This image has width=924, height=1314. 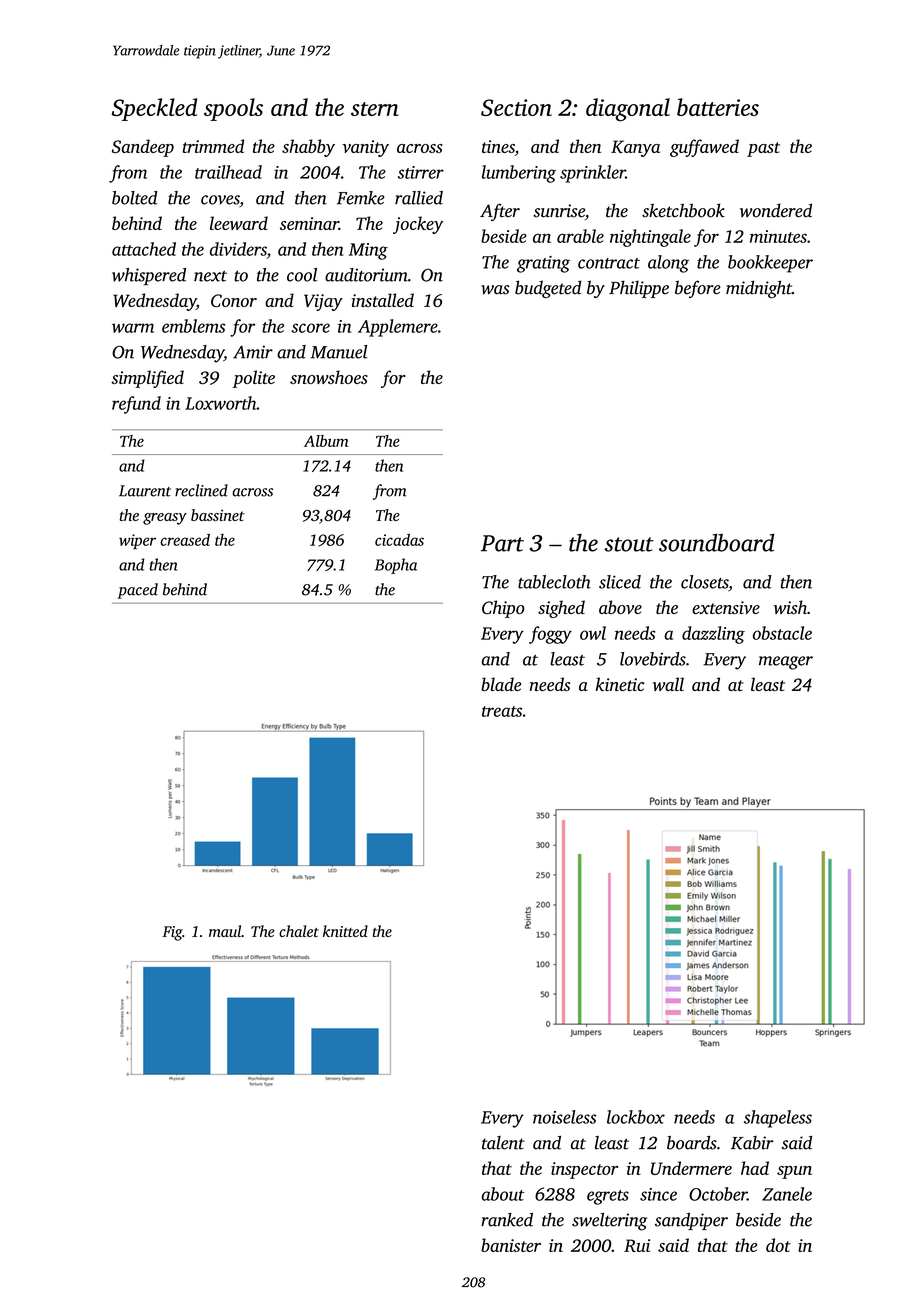 What do you see at coordinates (593, 633) in the image?
I see `owl` at bounding box center [593, 633].
